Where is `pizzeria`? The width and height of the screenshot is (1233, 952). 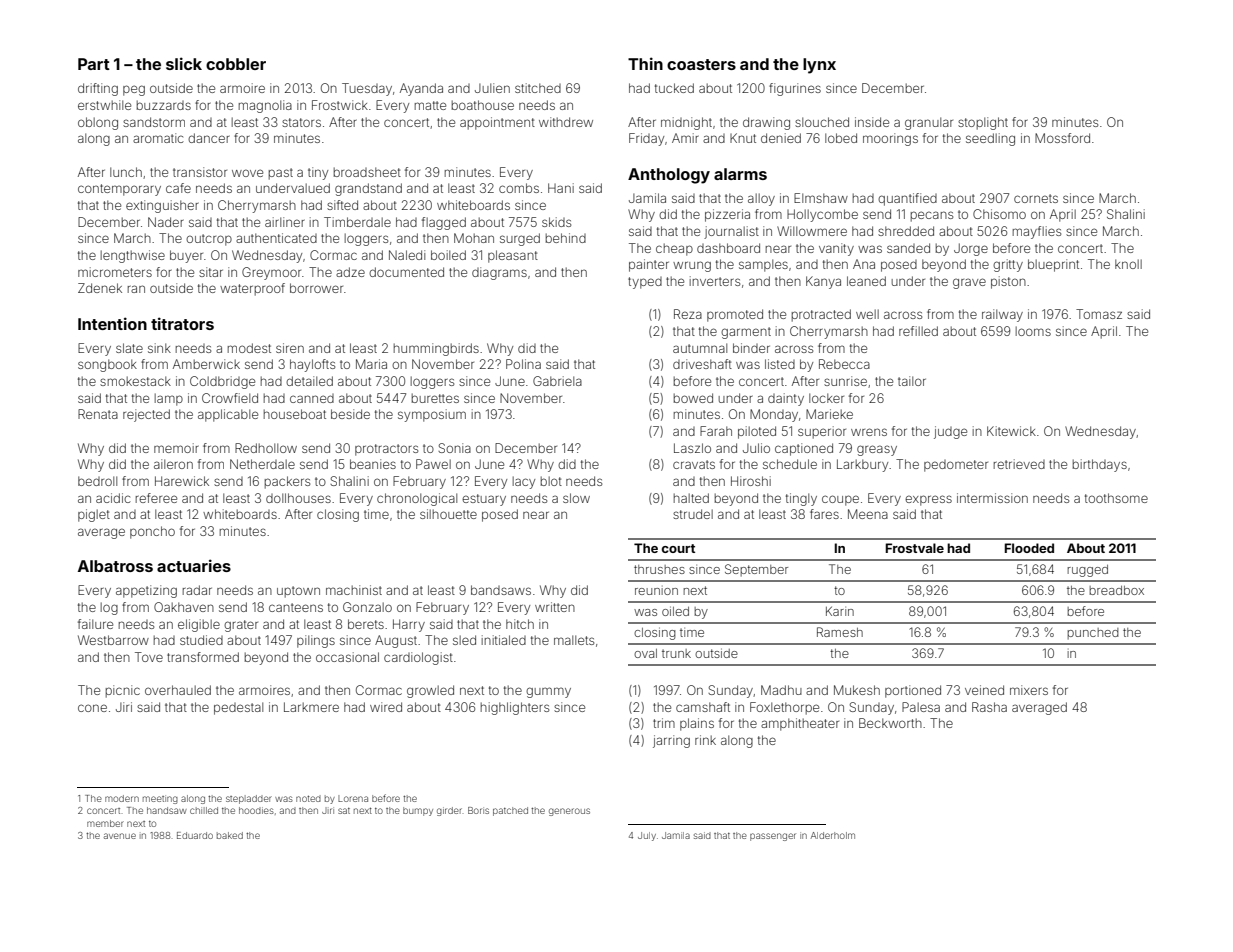 pizzeria is located at coordinates (727, 215).
